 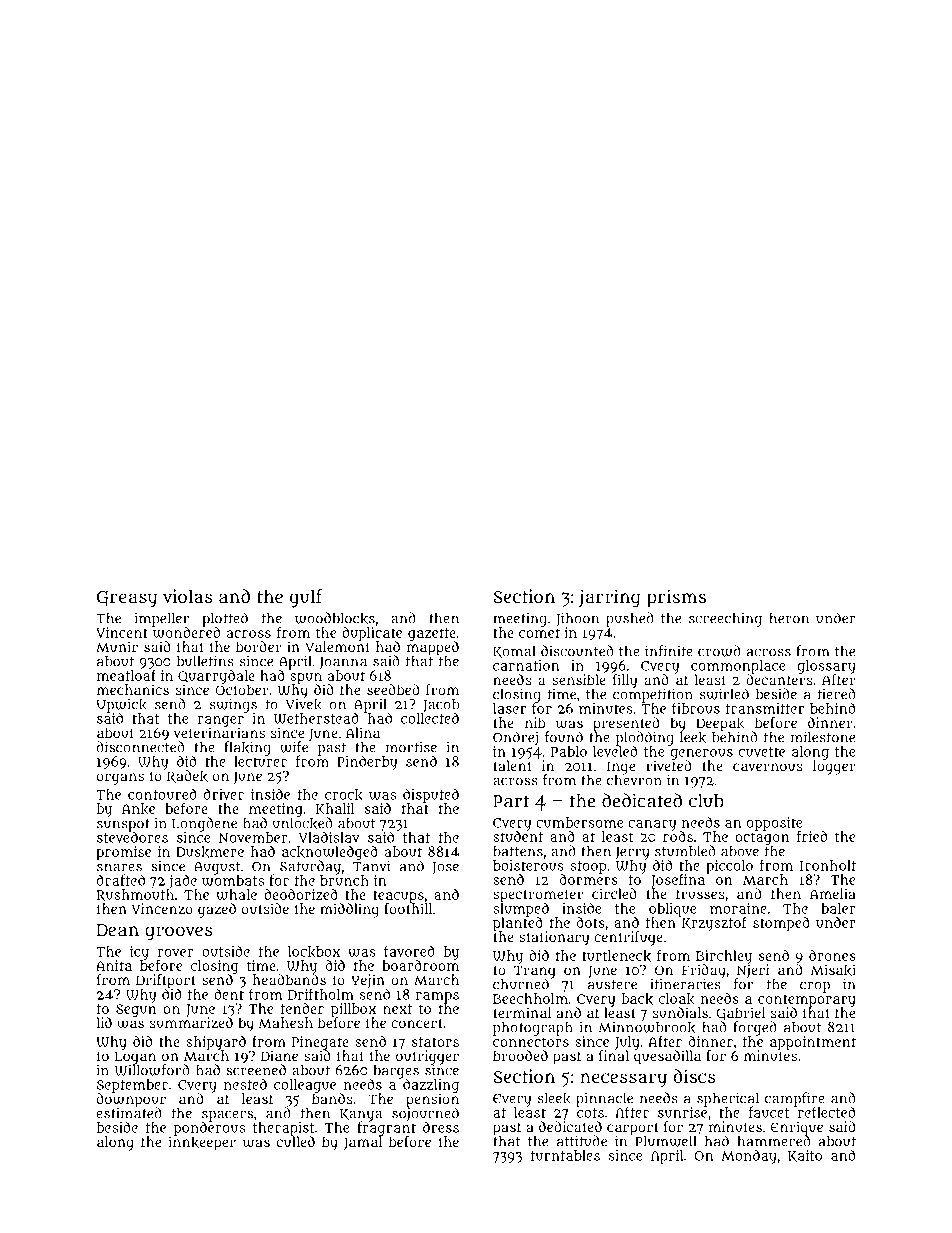 I want to click on screeching, so click(x=725, y=619).
